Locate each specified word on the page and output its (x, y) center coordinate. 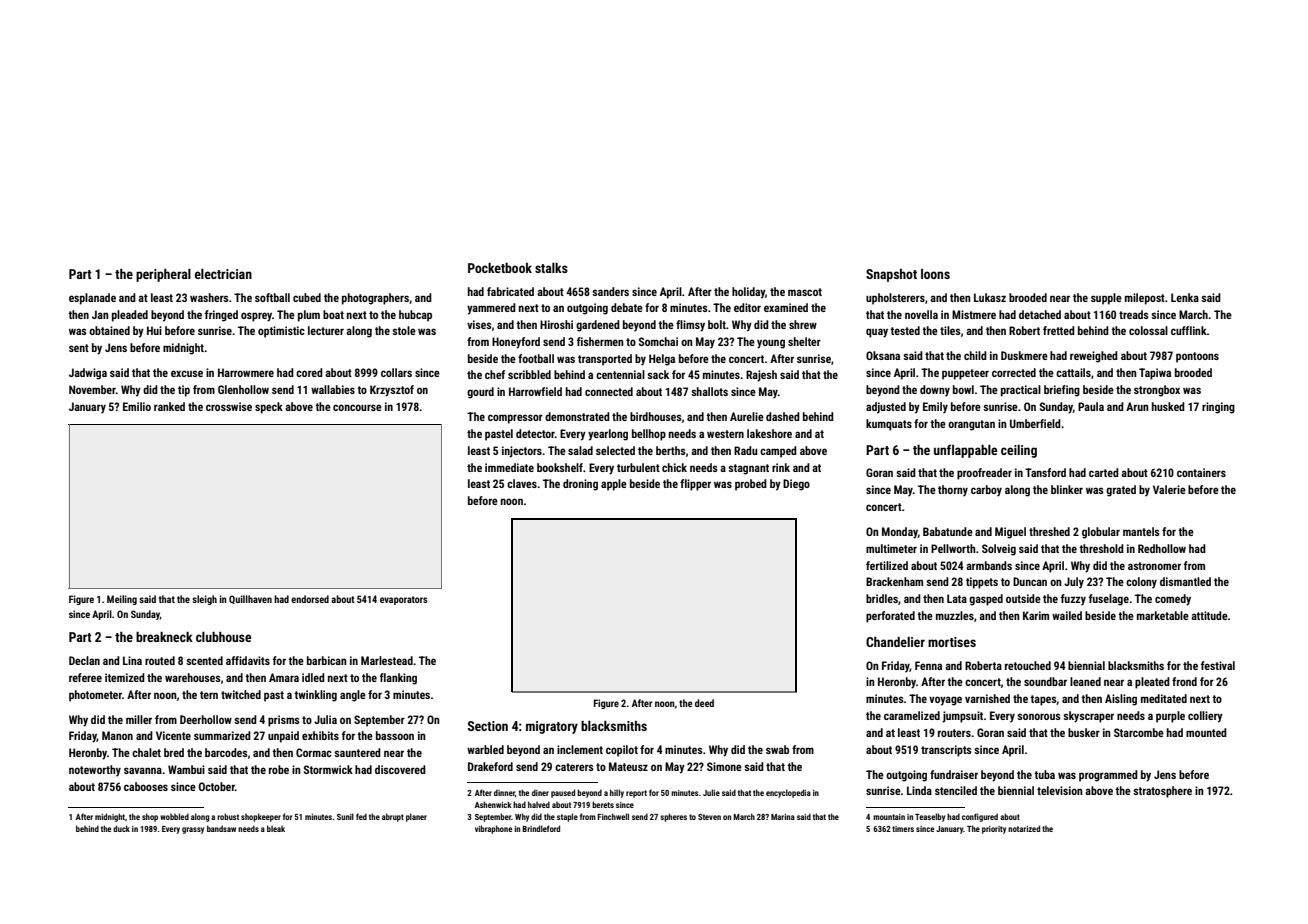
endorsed (310, 599)
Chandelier (895, 642)
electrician (223, 274)
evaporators (404, 600)
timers (903, 829)
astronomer (1154, 566)
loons (935, 274)
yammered (491, 309)
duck (121, 828)
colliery (1205, 717)
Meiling (122, 600)
